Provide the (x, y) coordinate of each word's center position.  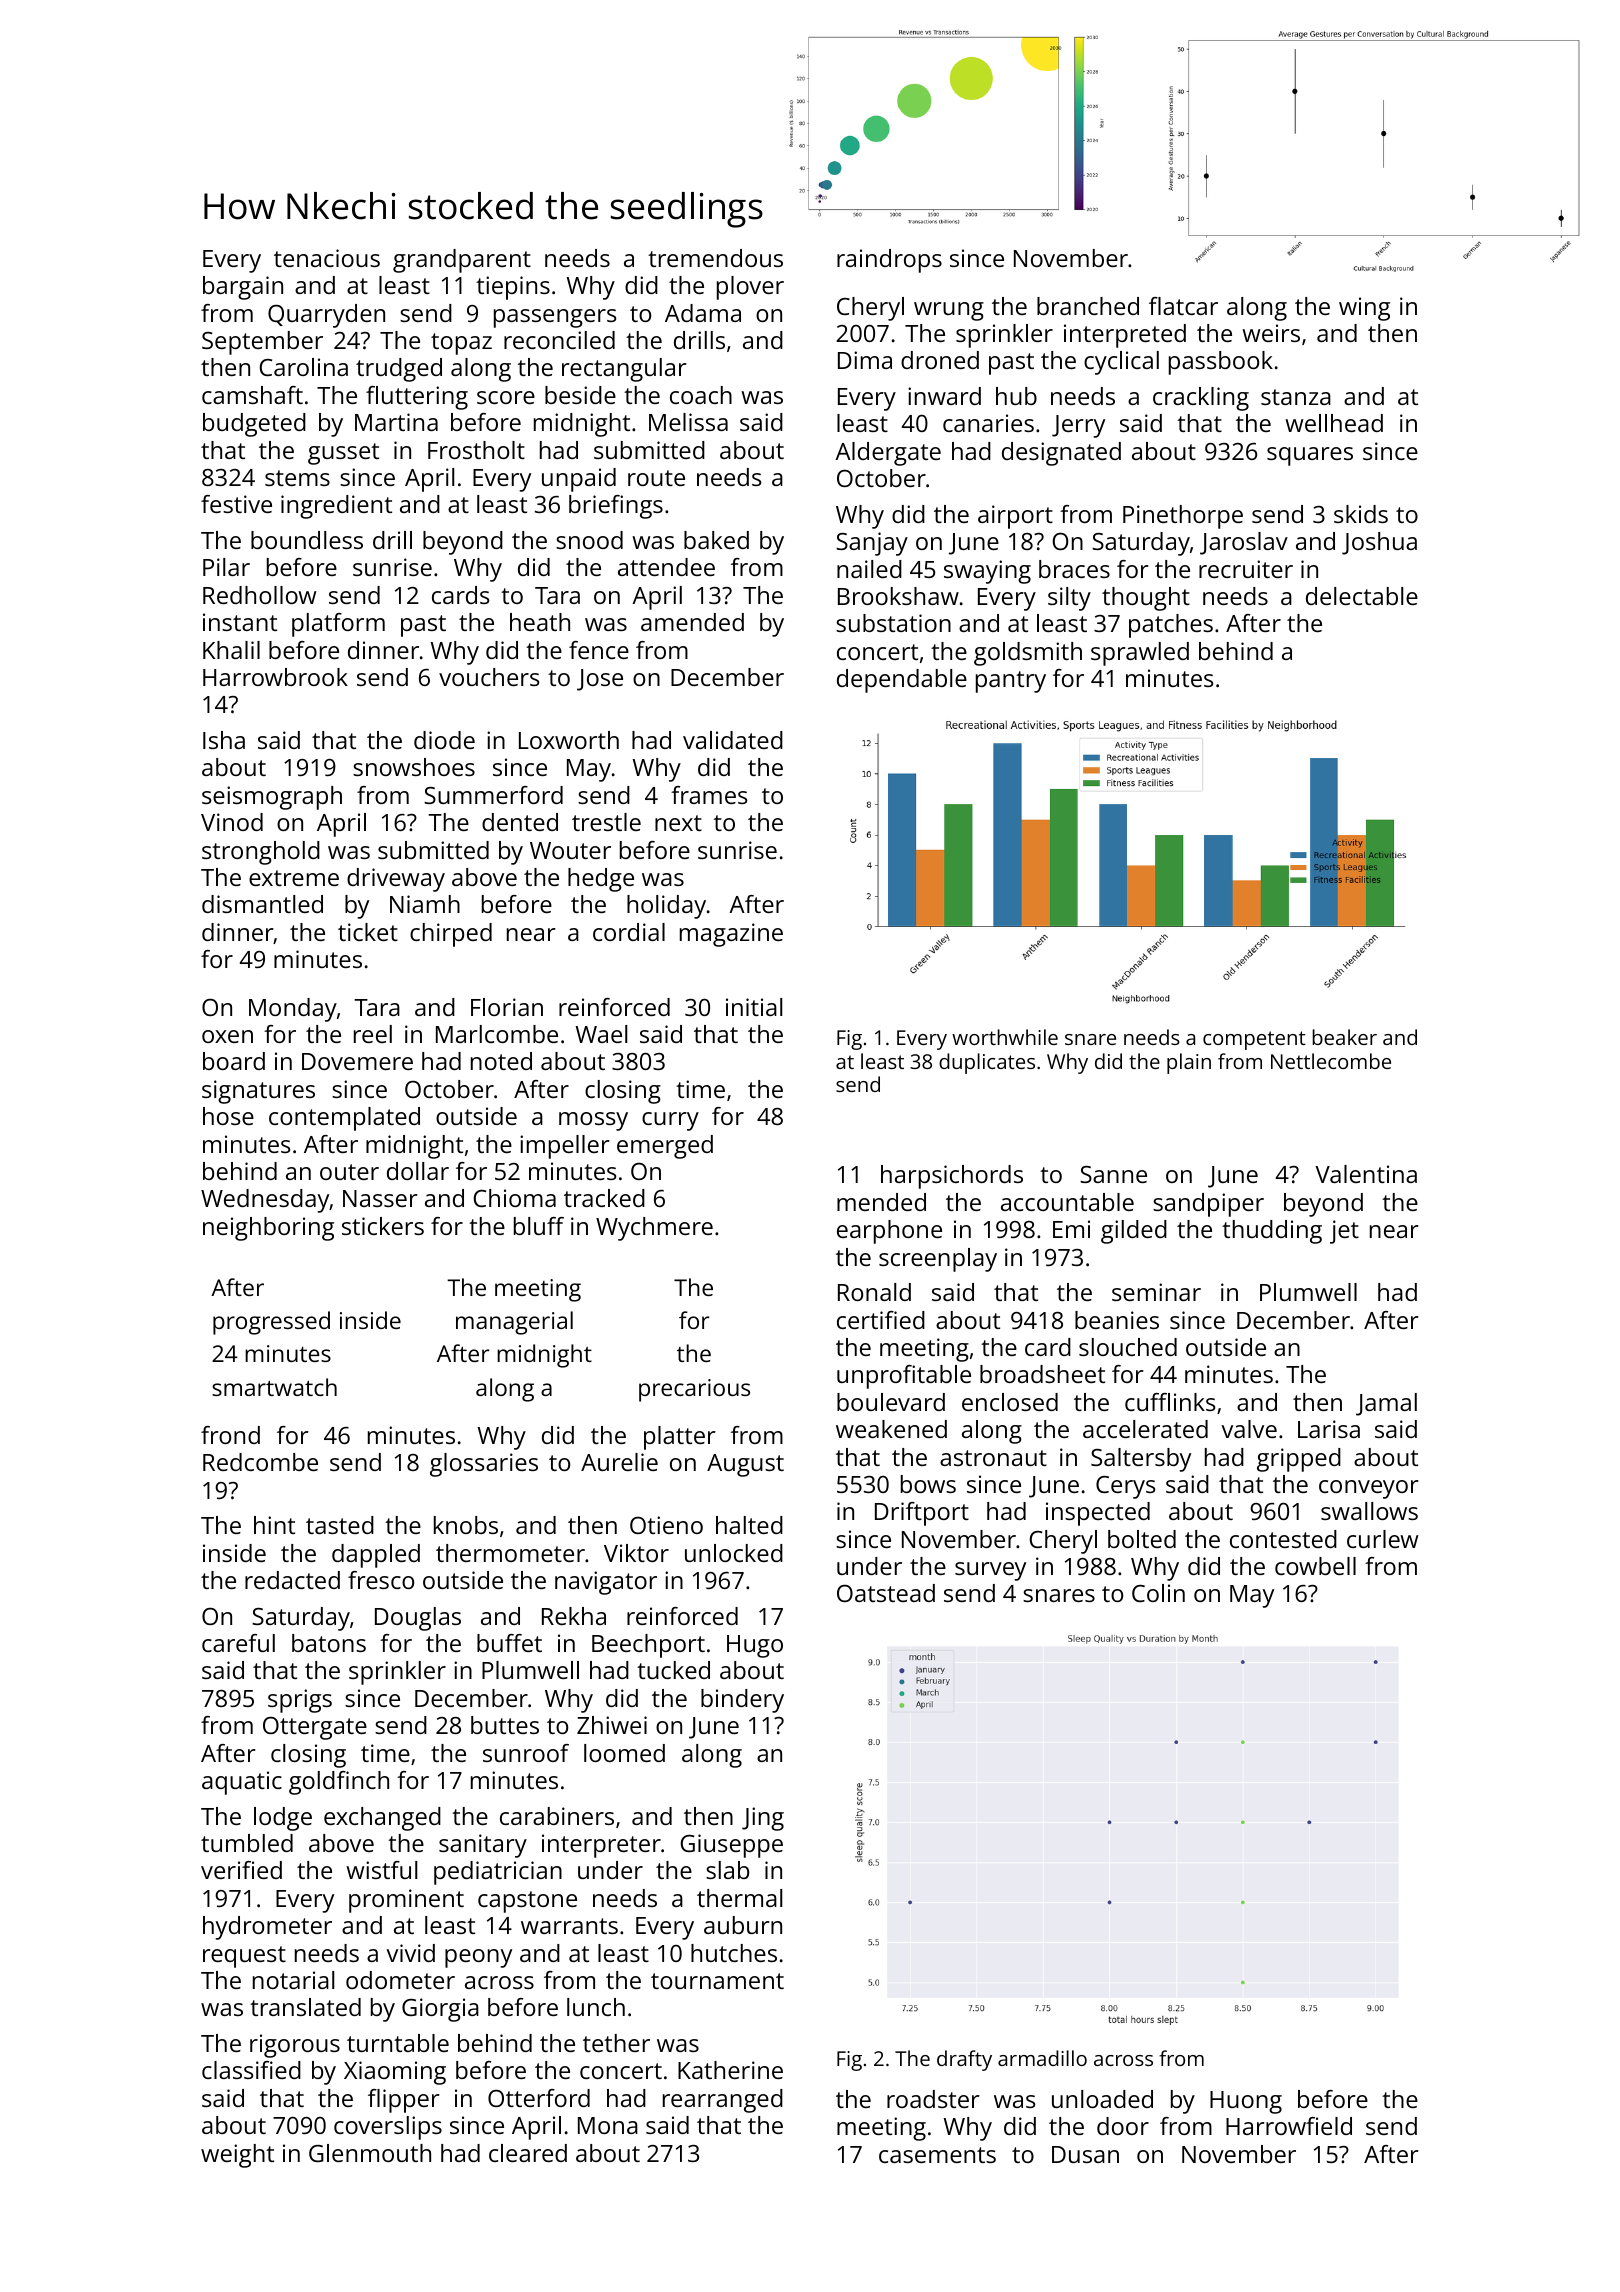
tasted (340, 1525)
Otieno (666, 1525)
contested (1283, 1539)
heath (540, 622)
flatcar (1183, 306)
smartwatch (274, 1387)
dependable (902, 681)
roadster (933, 2099)
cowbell (1315, 1566)
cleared (528, 2153)
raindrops (889, 261)
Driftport (922, 1514)
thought (1146, 599)
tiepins (513, 288)
